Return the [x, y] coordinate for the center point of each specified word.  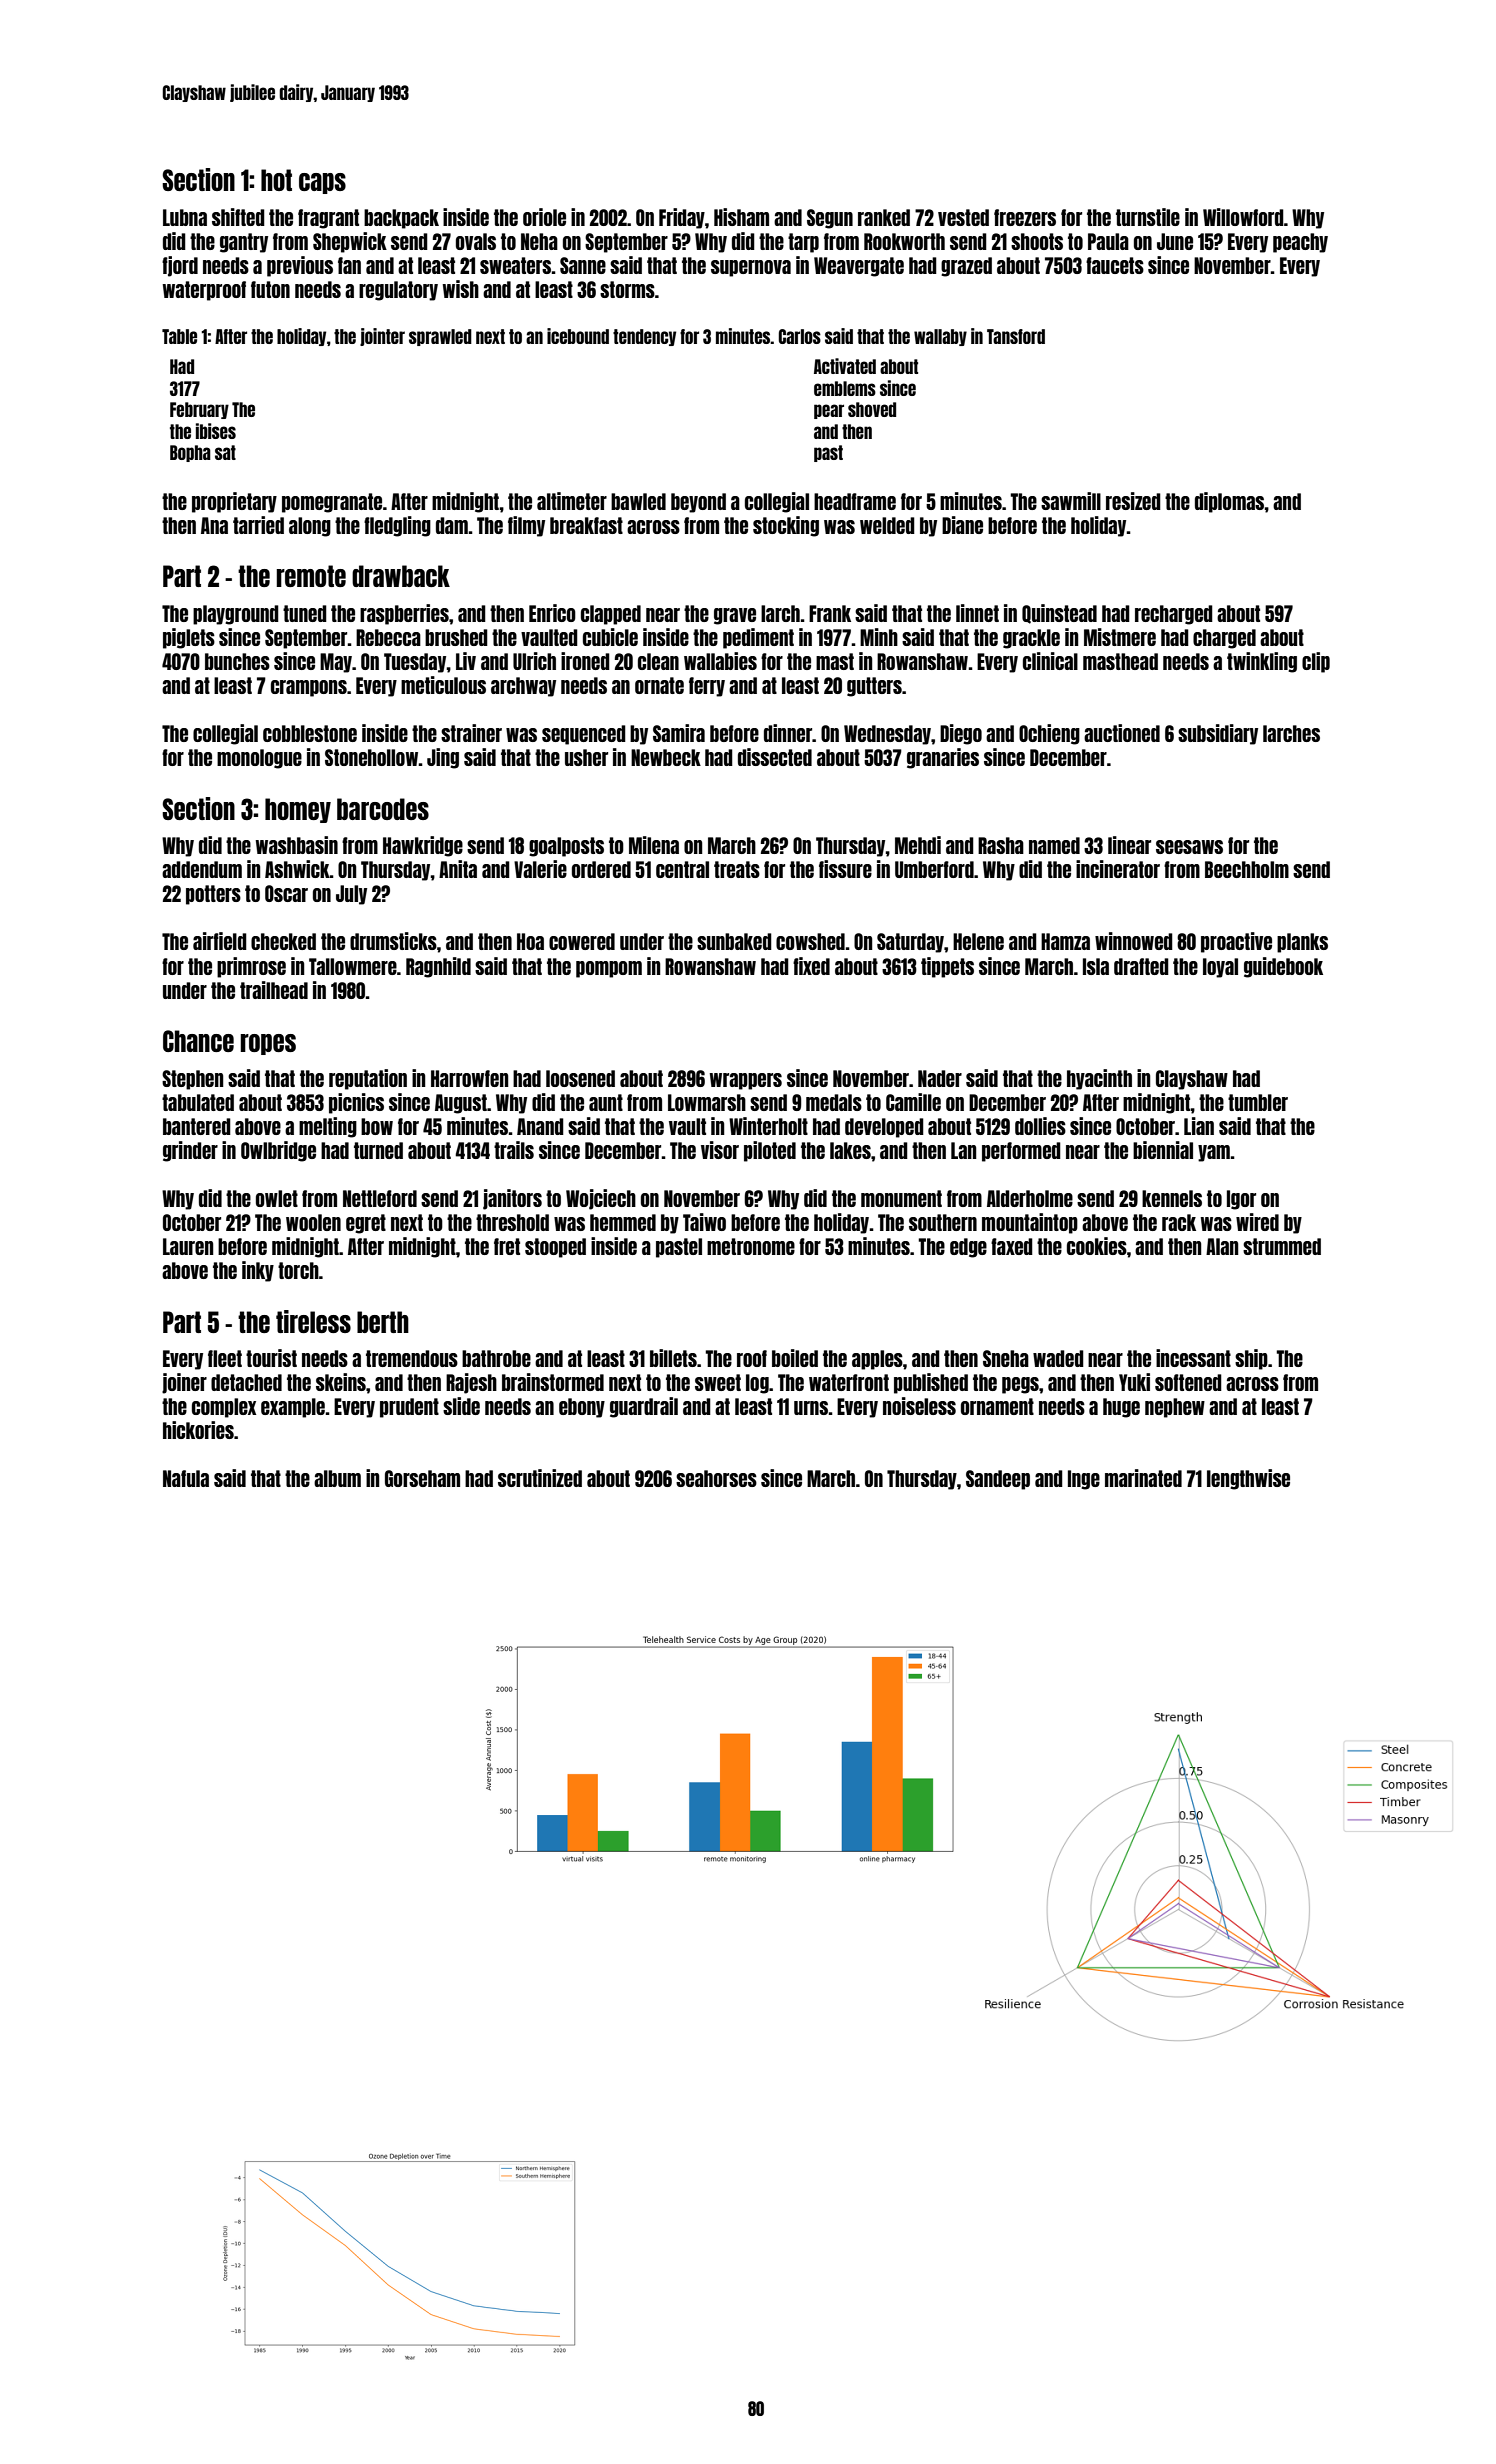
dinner [788, 733]
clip [1316, 662]
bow [377, 1126]
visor [720, 1150]
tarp [803, 243]
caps [322, 183]
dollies [1040, 1126]
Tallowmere [353, 966]
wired [1257, 1222]
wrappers [746, 1081]
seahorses [716, 1478]
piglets [189, 638]
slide [461, 1406]
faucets [1115, 265]
